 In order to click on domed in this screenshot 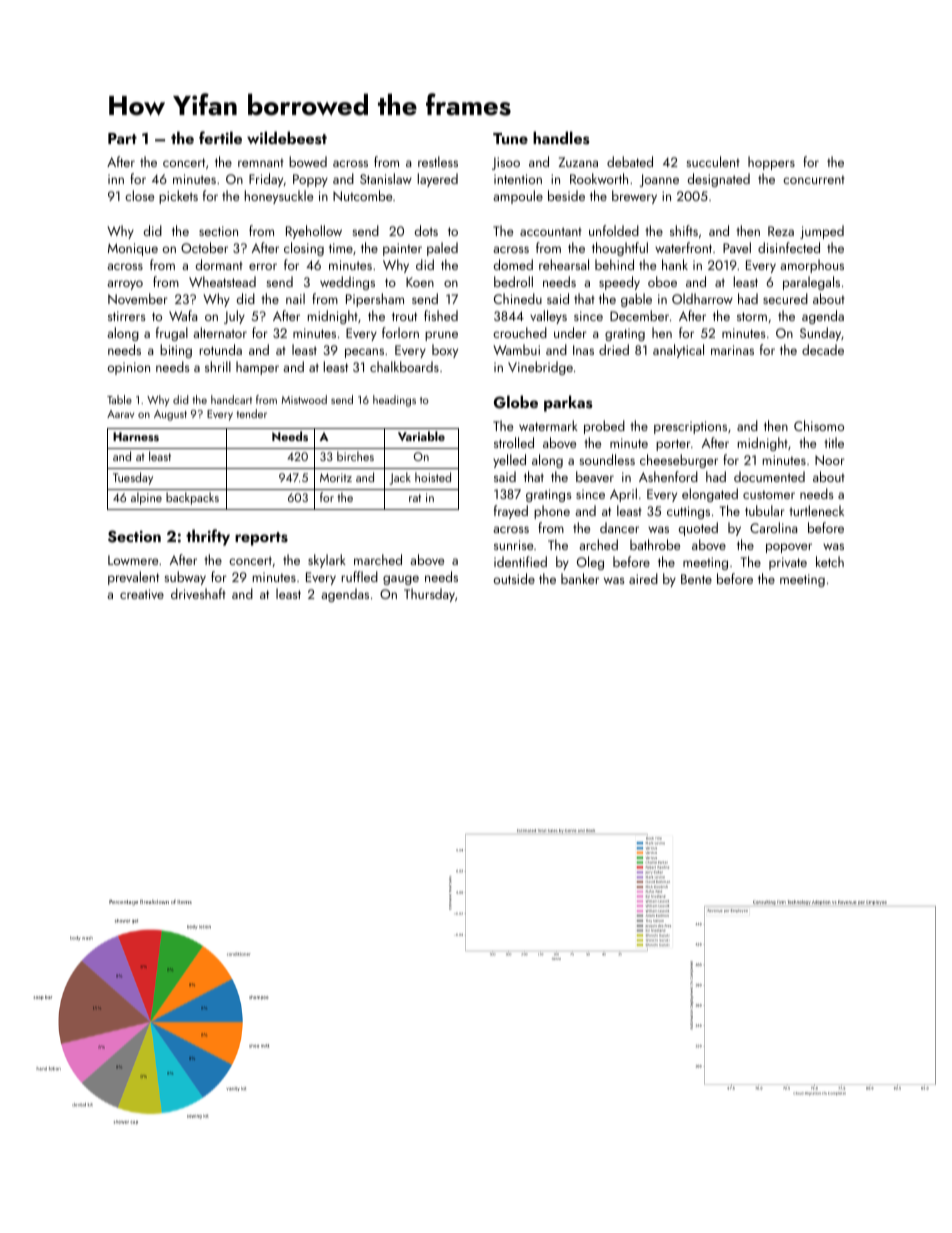, I will do `click(513, 264)`.
